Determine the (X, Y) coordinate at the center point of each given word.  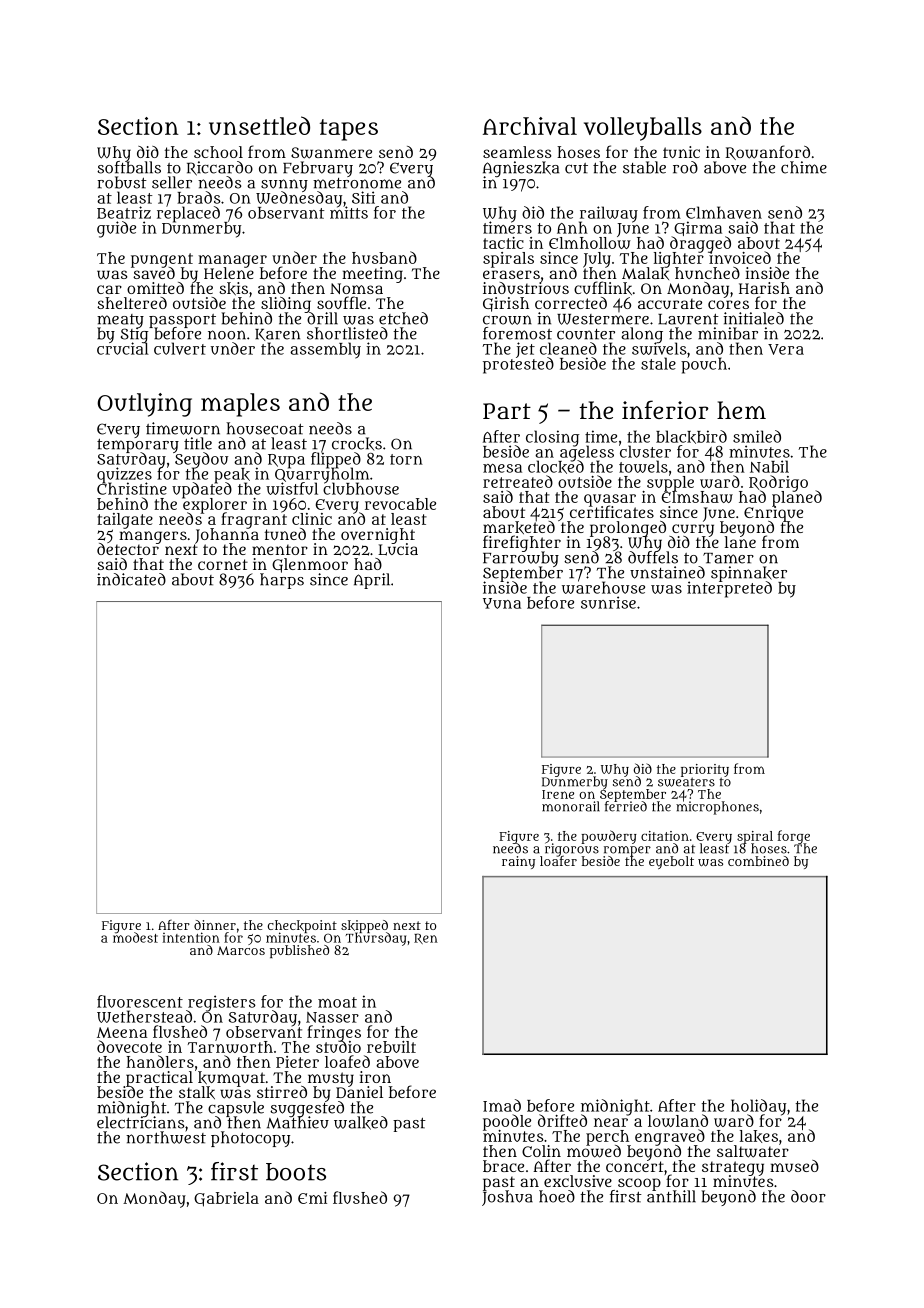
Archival (530, 126)
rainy (518, 862)
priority (705, 770)
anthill (671, 1196)
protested (518, 366)
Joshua (507, 1198)
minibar (728, 333)
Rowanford (768, 152)
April (372, 581)
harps (282, 581)
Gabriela (226, 1199)
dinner (215, 925)
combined (758, 861)
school (218, 152)
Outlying (144, 405)
